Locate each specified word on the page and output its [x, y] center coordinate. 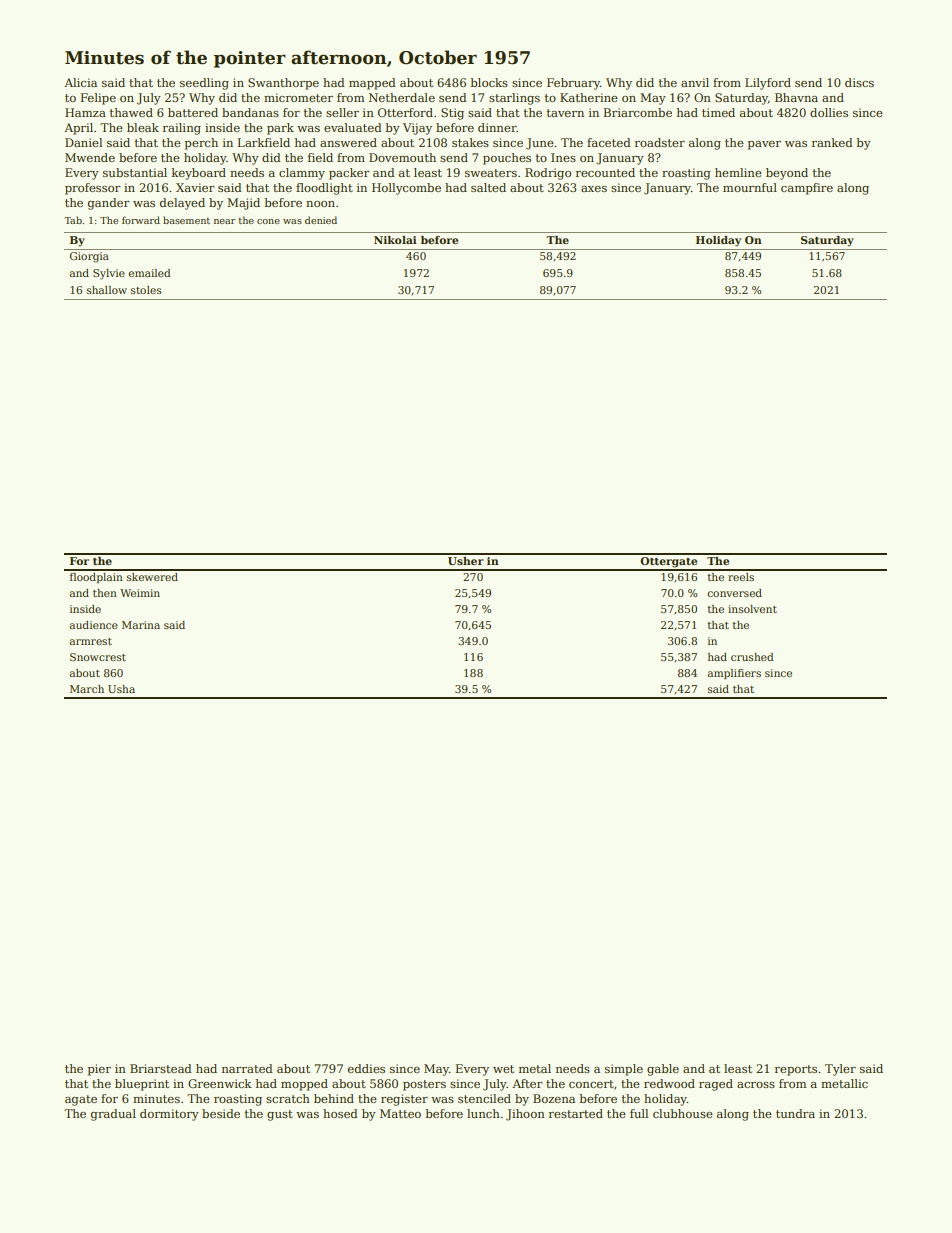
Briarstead [161, 1068]
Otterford [405, 112]
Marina [141, 625]
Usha [121, 689]
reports [796, 1070]
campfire [807, 189]
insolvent [752, 609]
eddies [366, 1068]
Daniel [83, 142]
